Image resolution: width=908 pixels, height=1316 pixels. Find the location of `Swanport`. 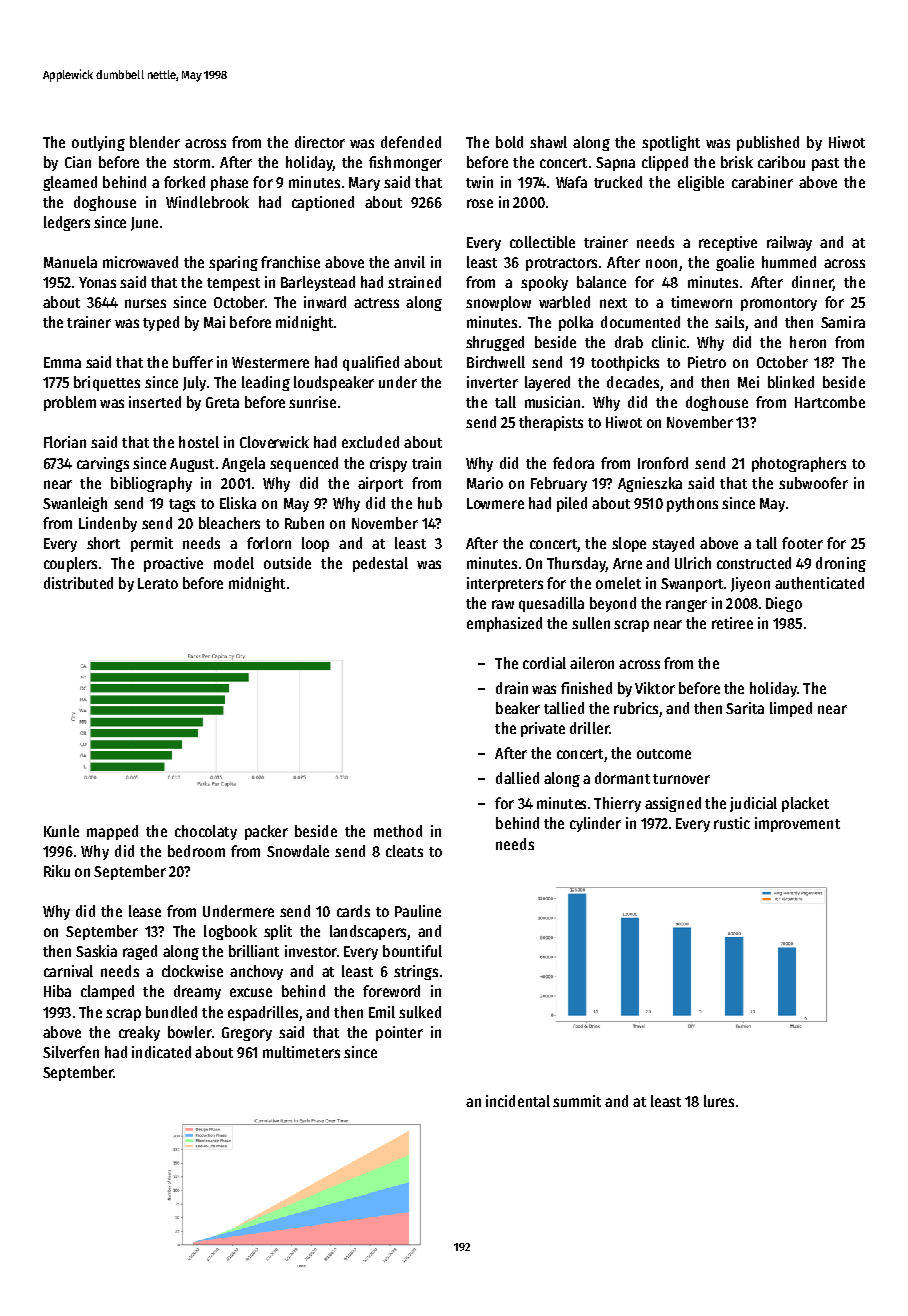

Swanport is located at coordinates (692, 585).
